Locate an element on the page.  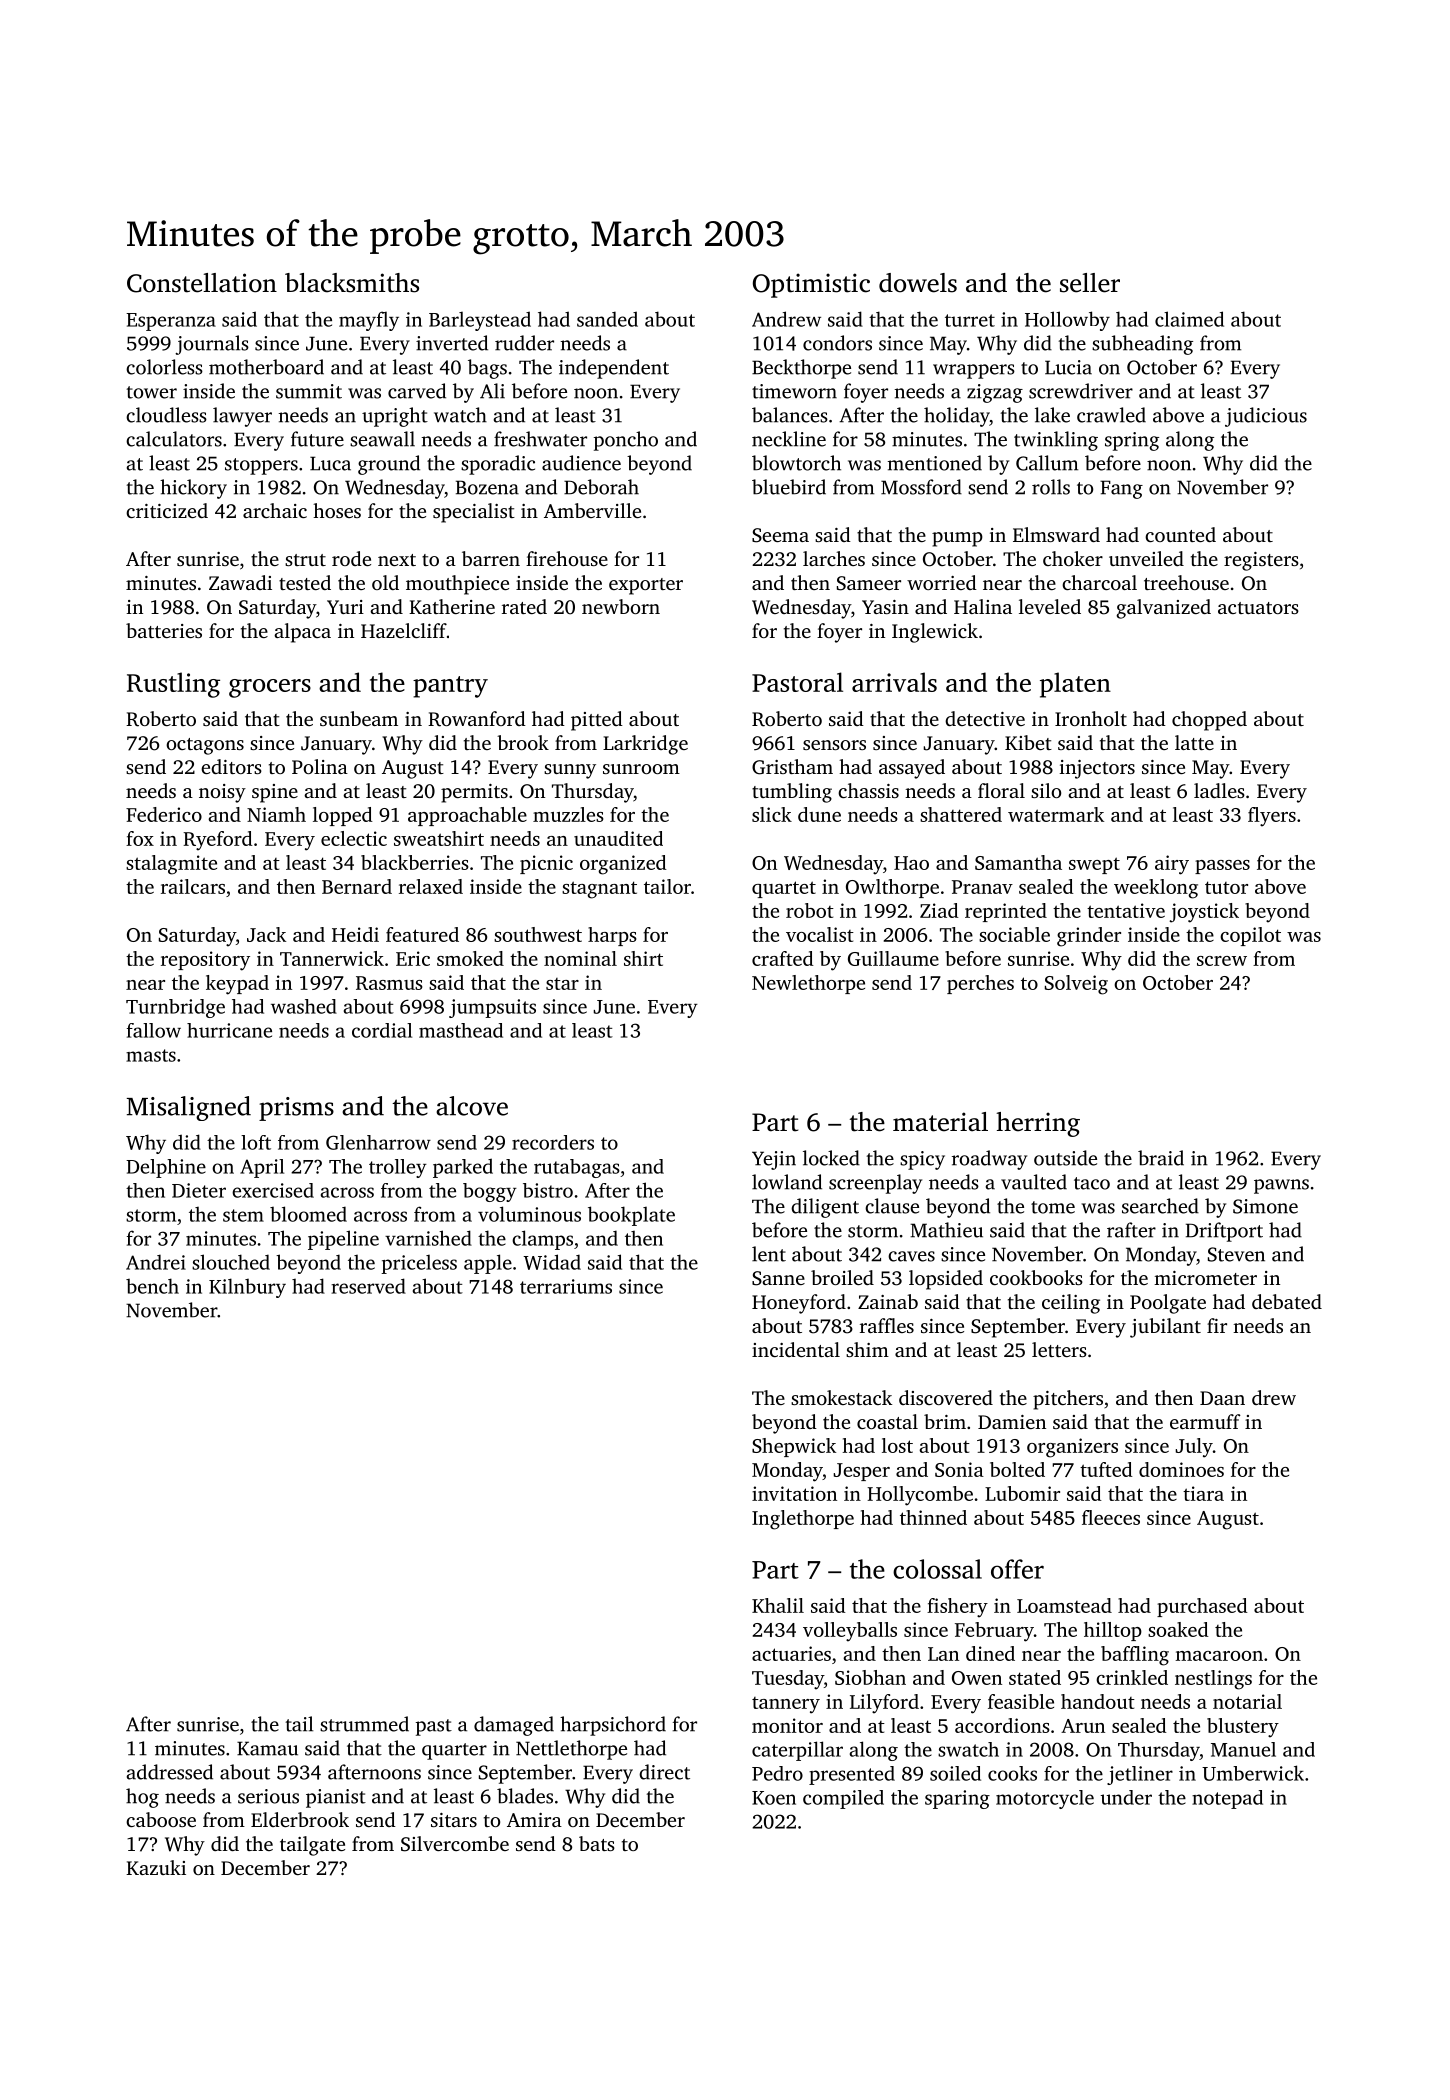
Esperanza is located at coordinates (171, 322).
